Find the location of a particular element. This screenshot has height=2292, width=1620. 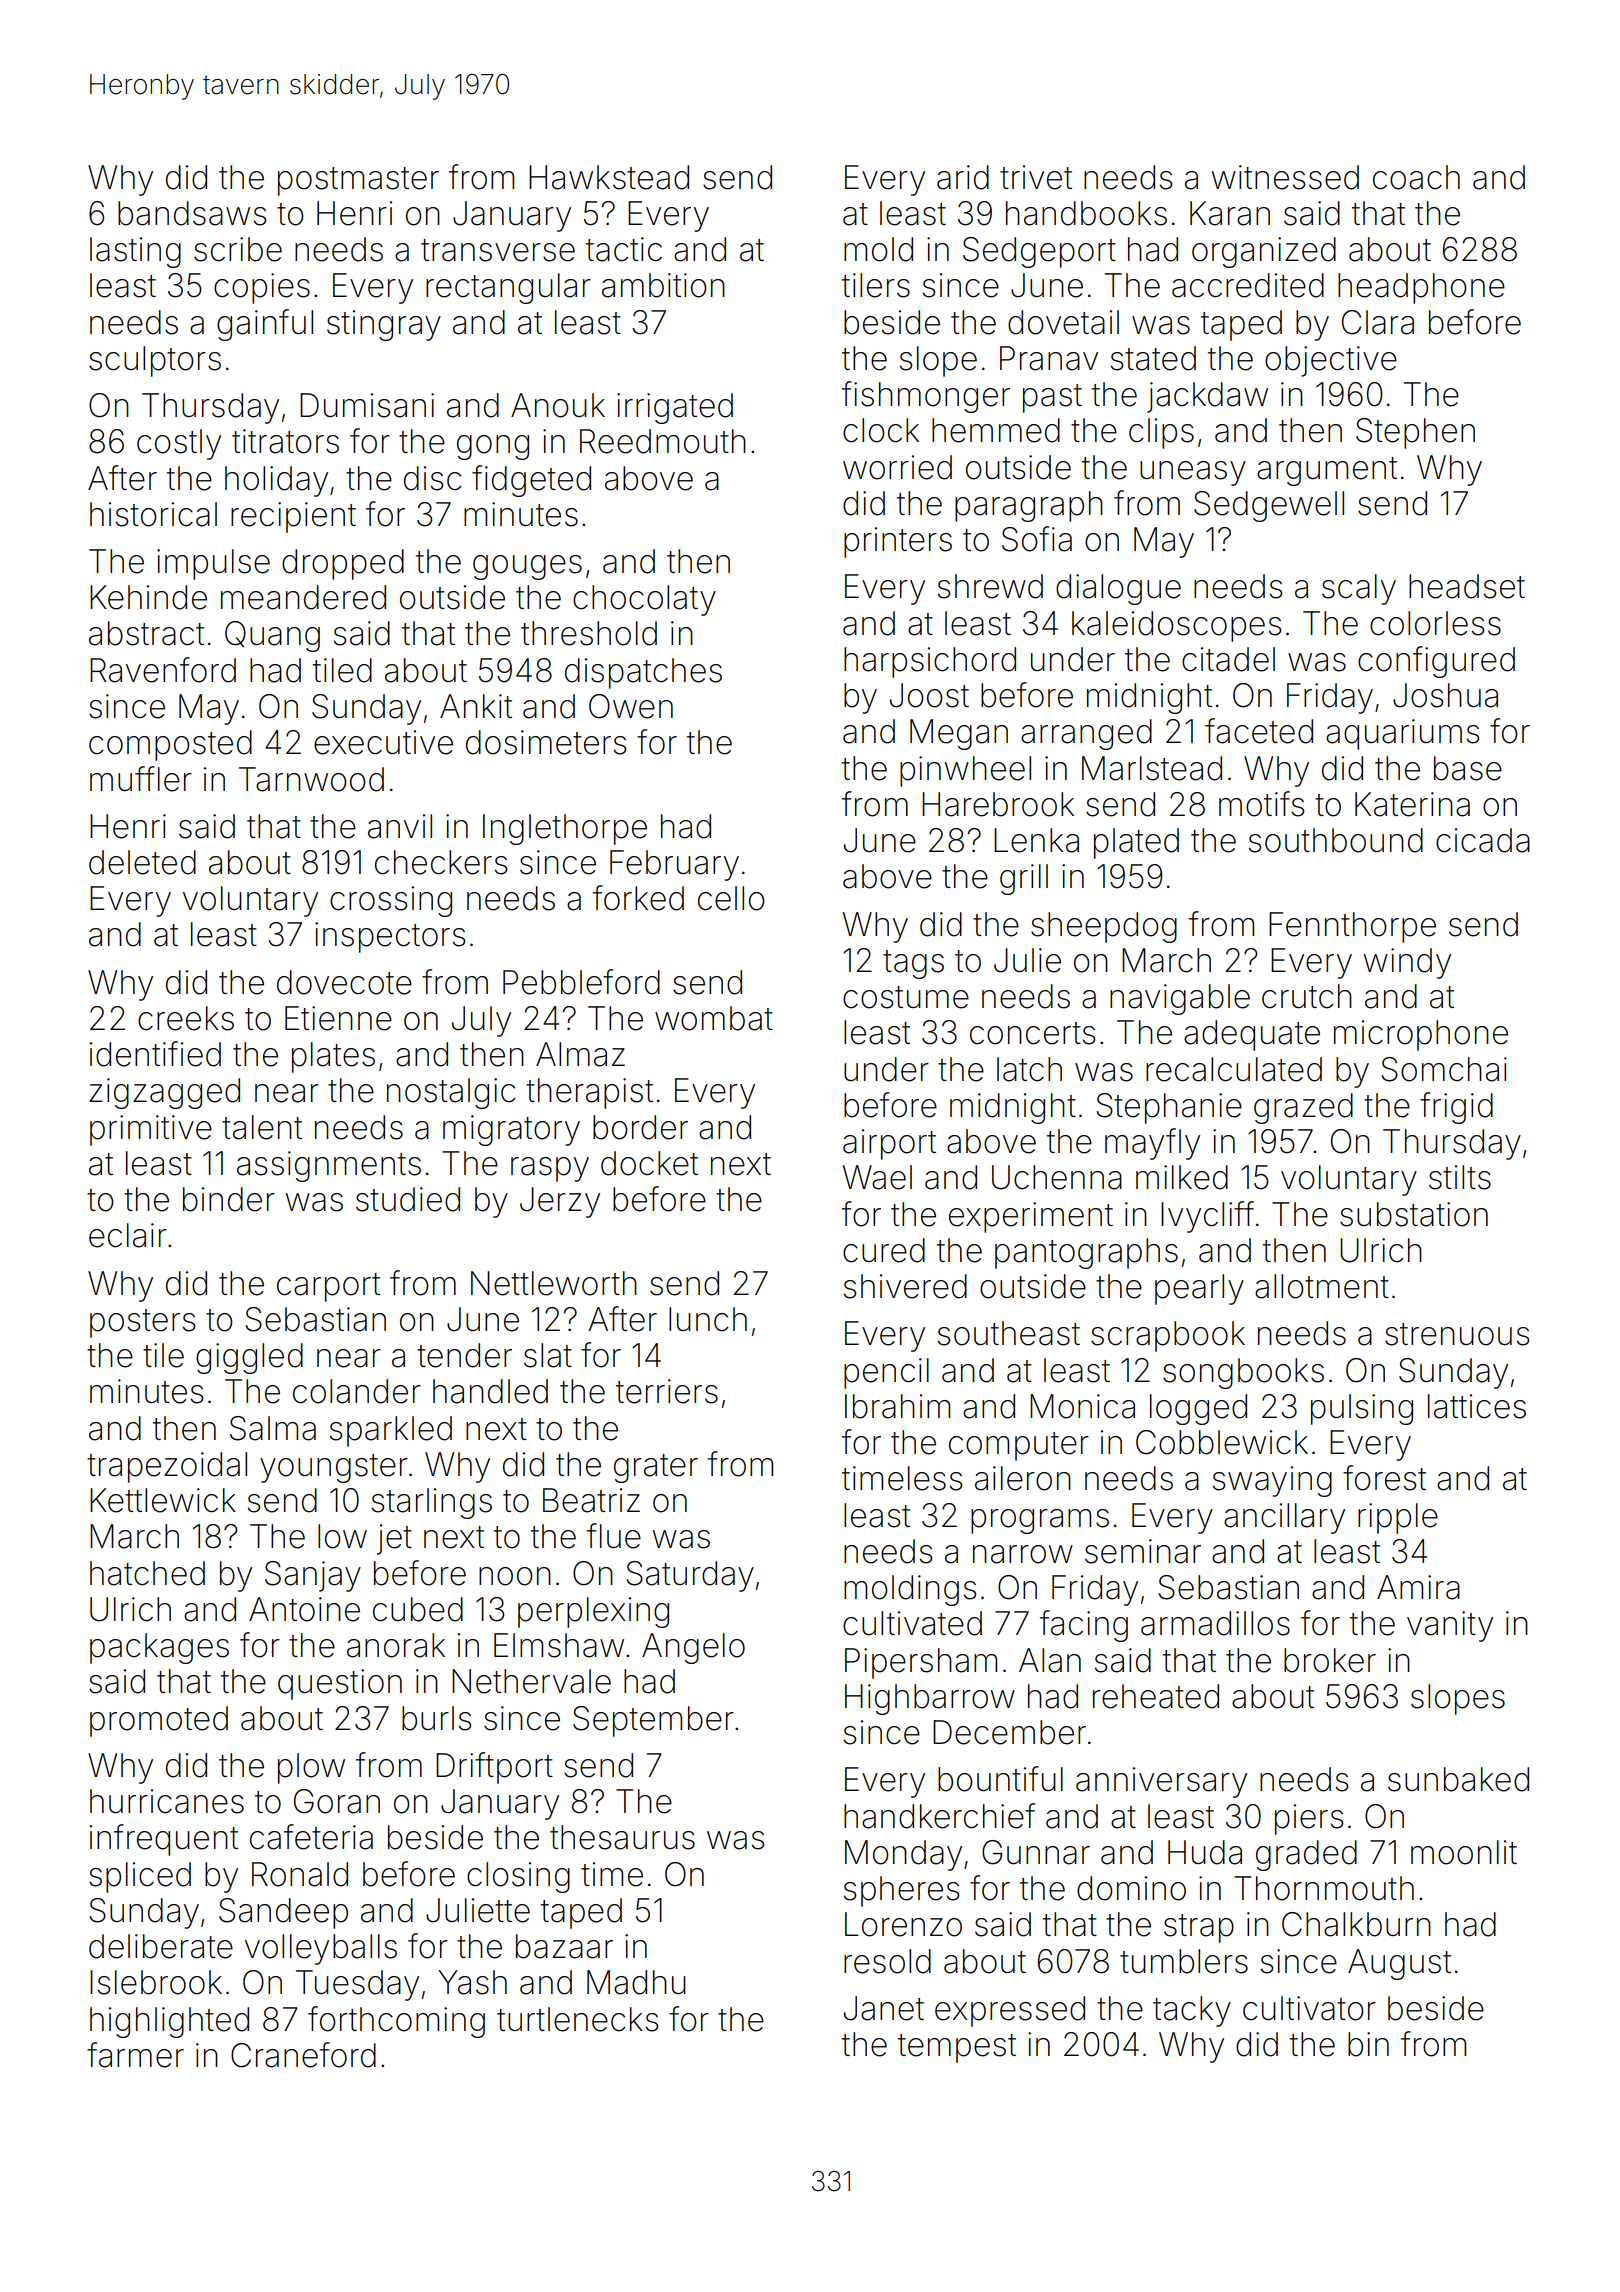

forthcoming is located at coordinates (396, 2022).
